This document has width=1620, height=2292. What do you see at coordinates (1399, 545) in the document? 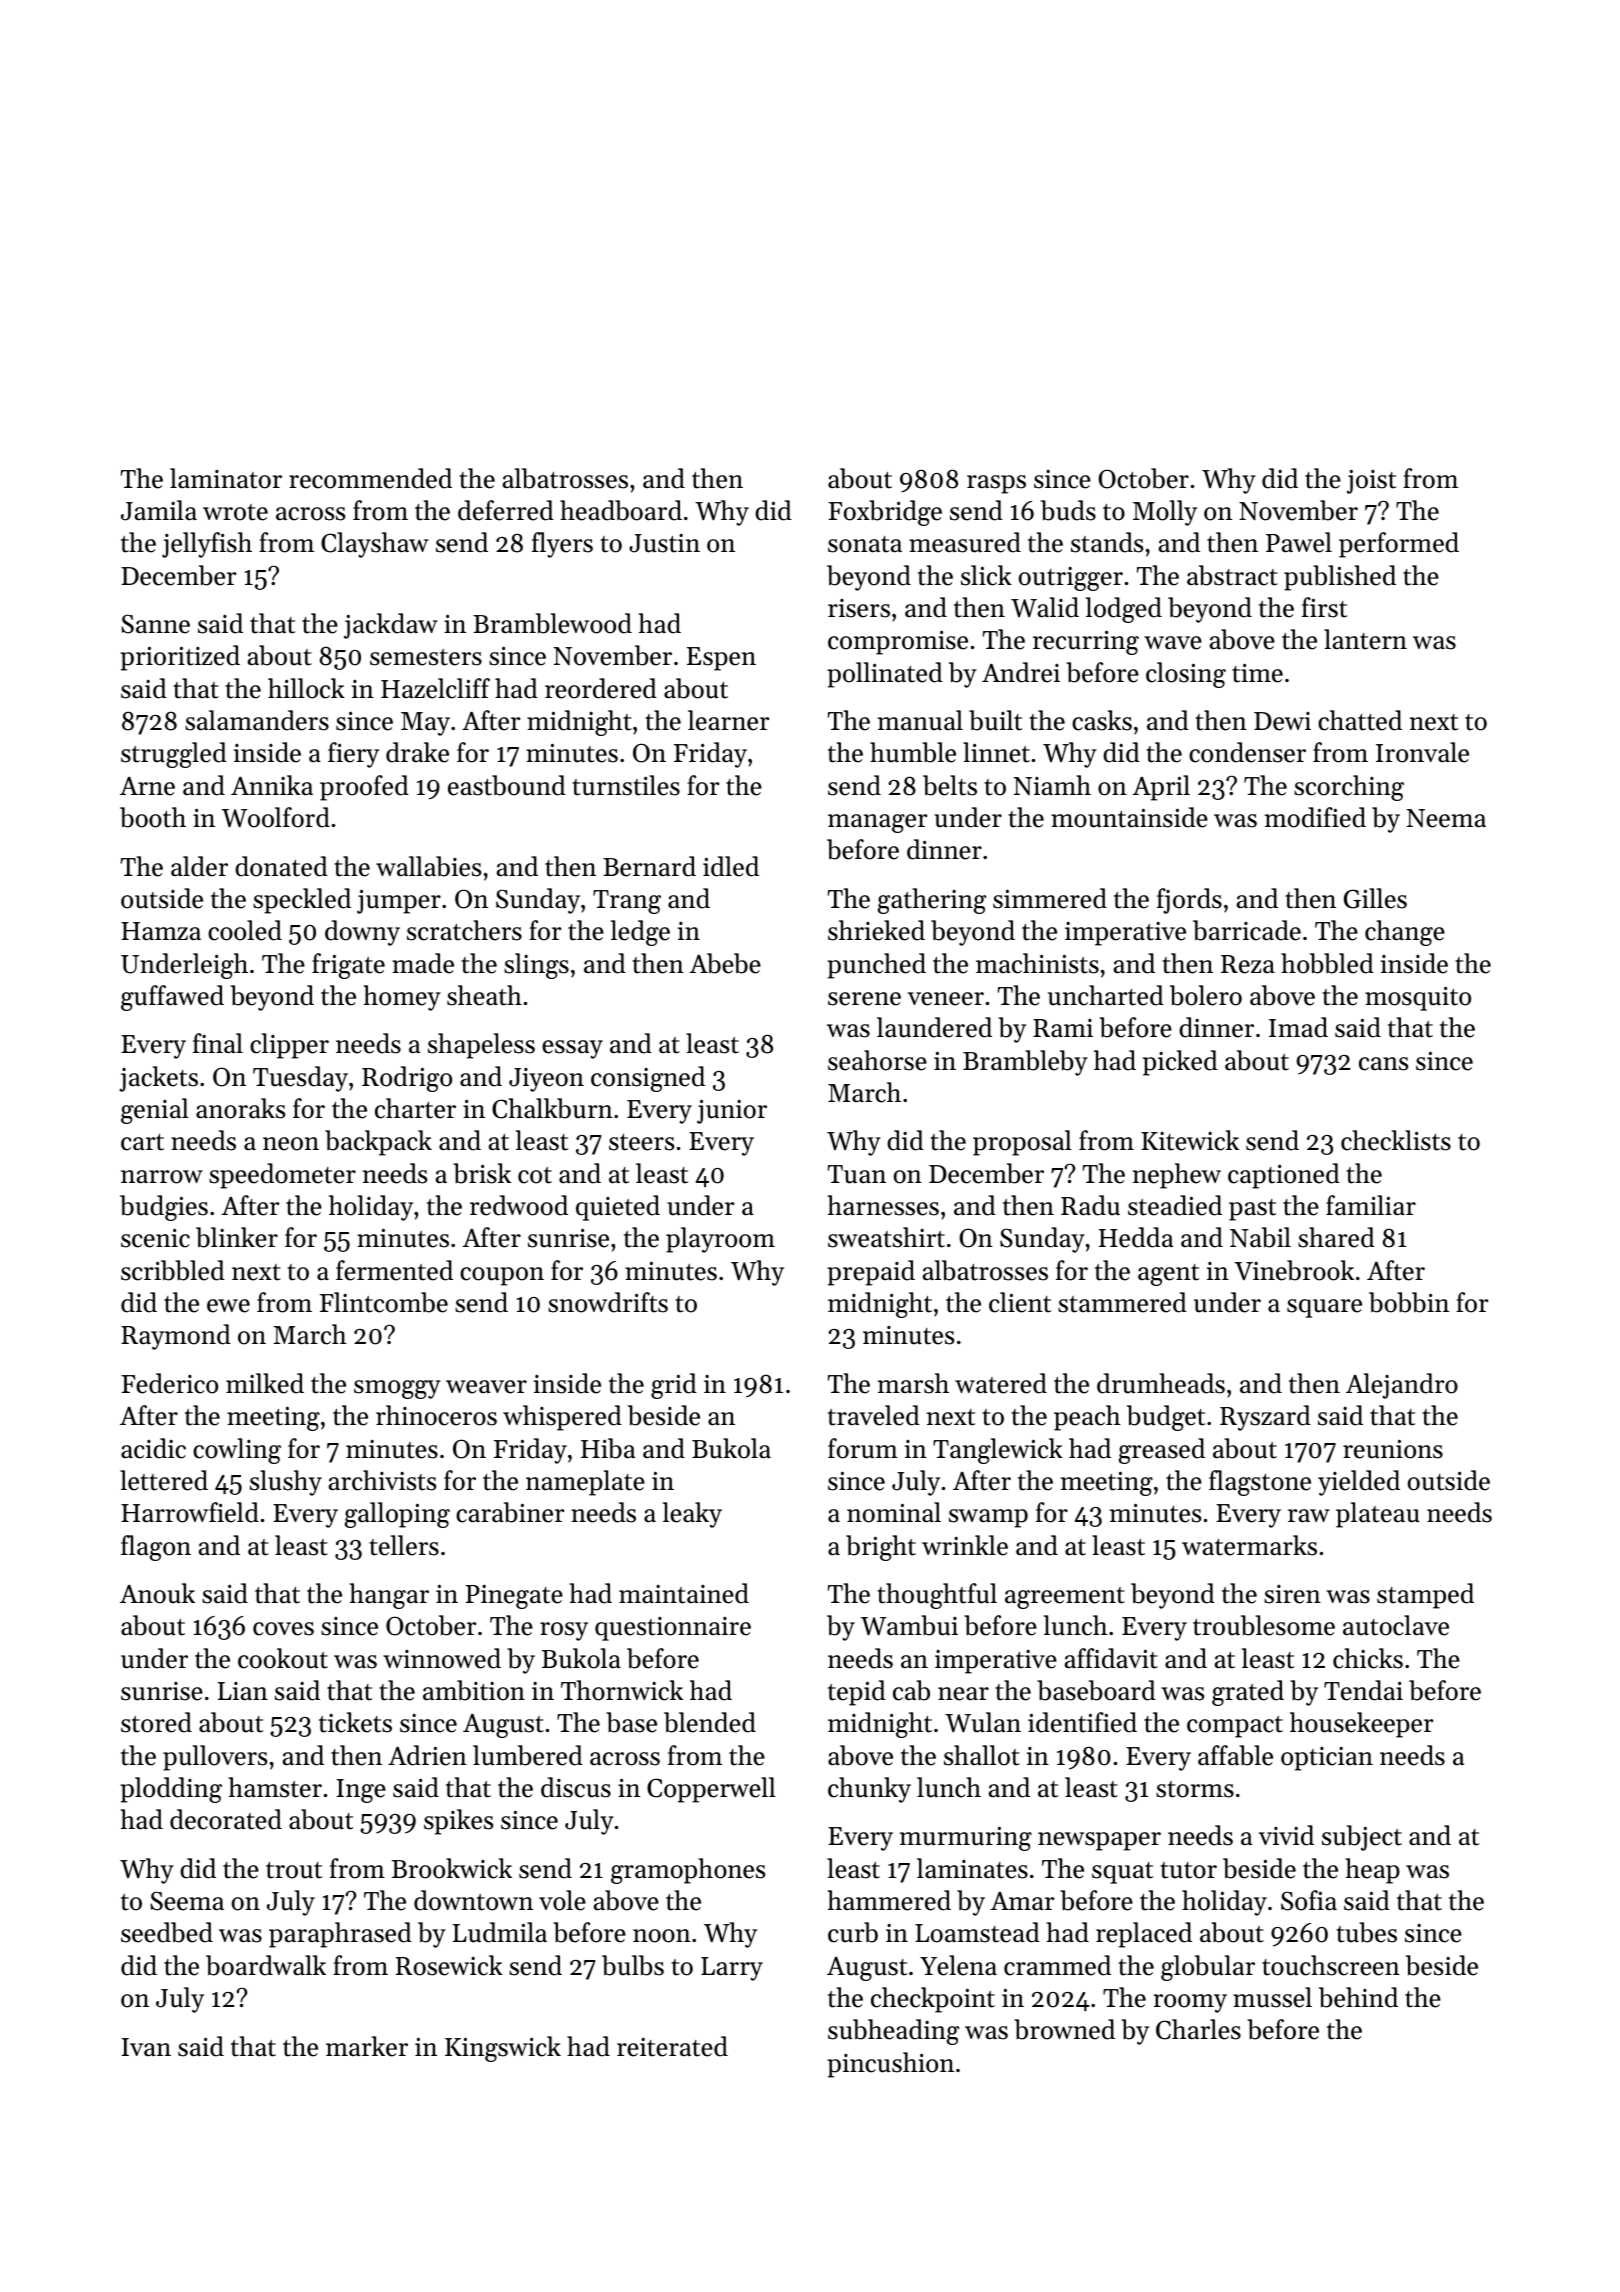
I see `performed` at bounding box center [1399, 545].
